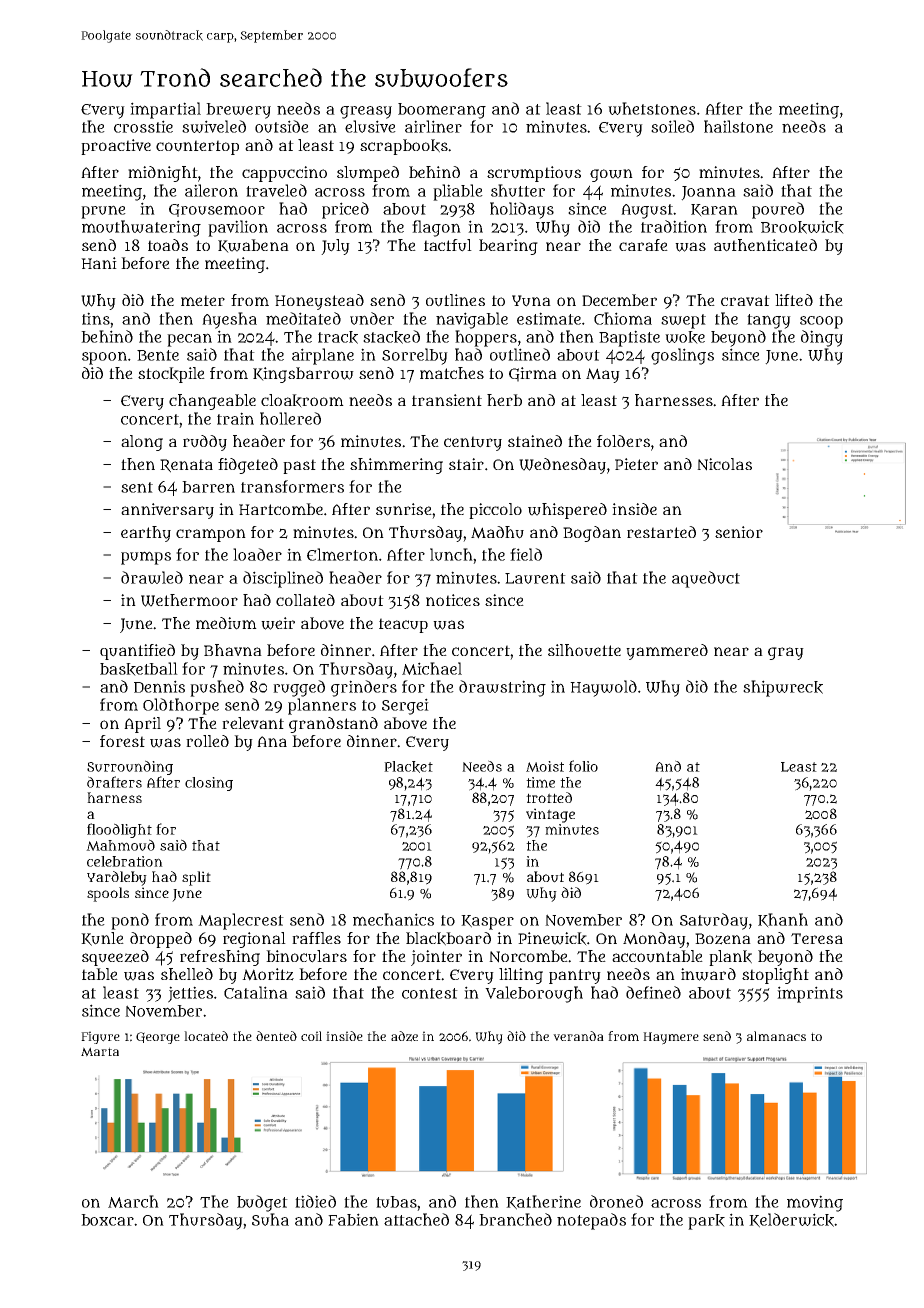  I want to click on whetstones, so click(652, 108).
